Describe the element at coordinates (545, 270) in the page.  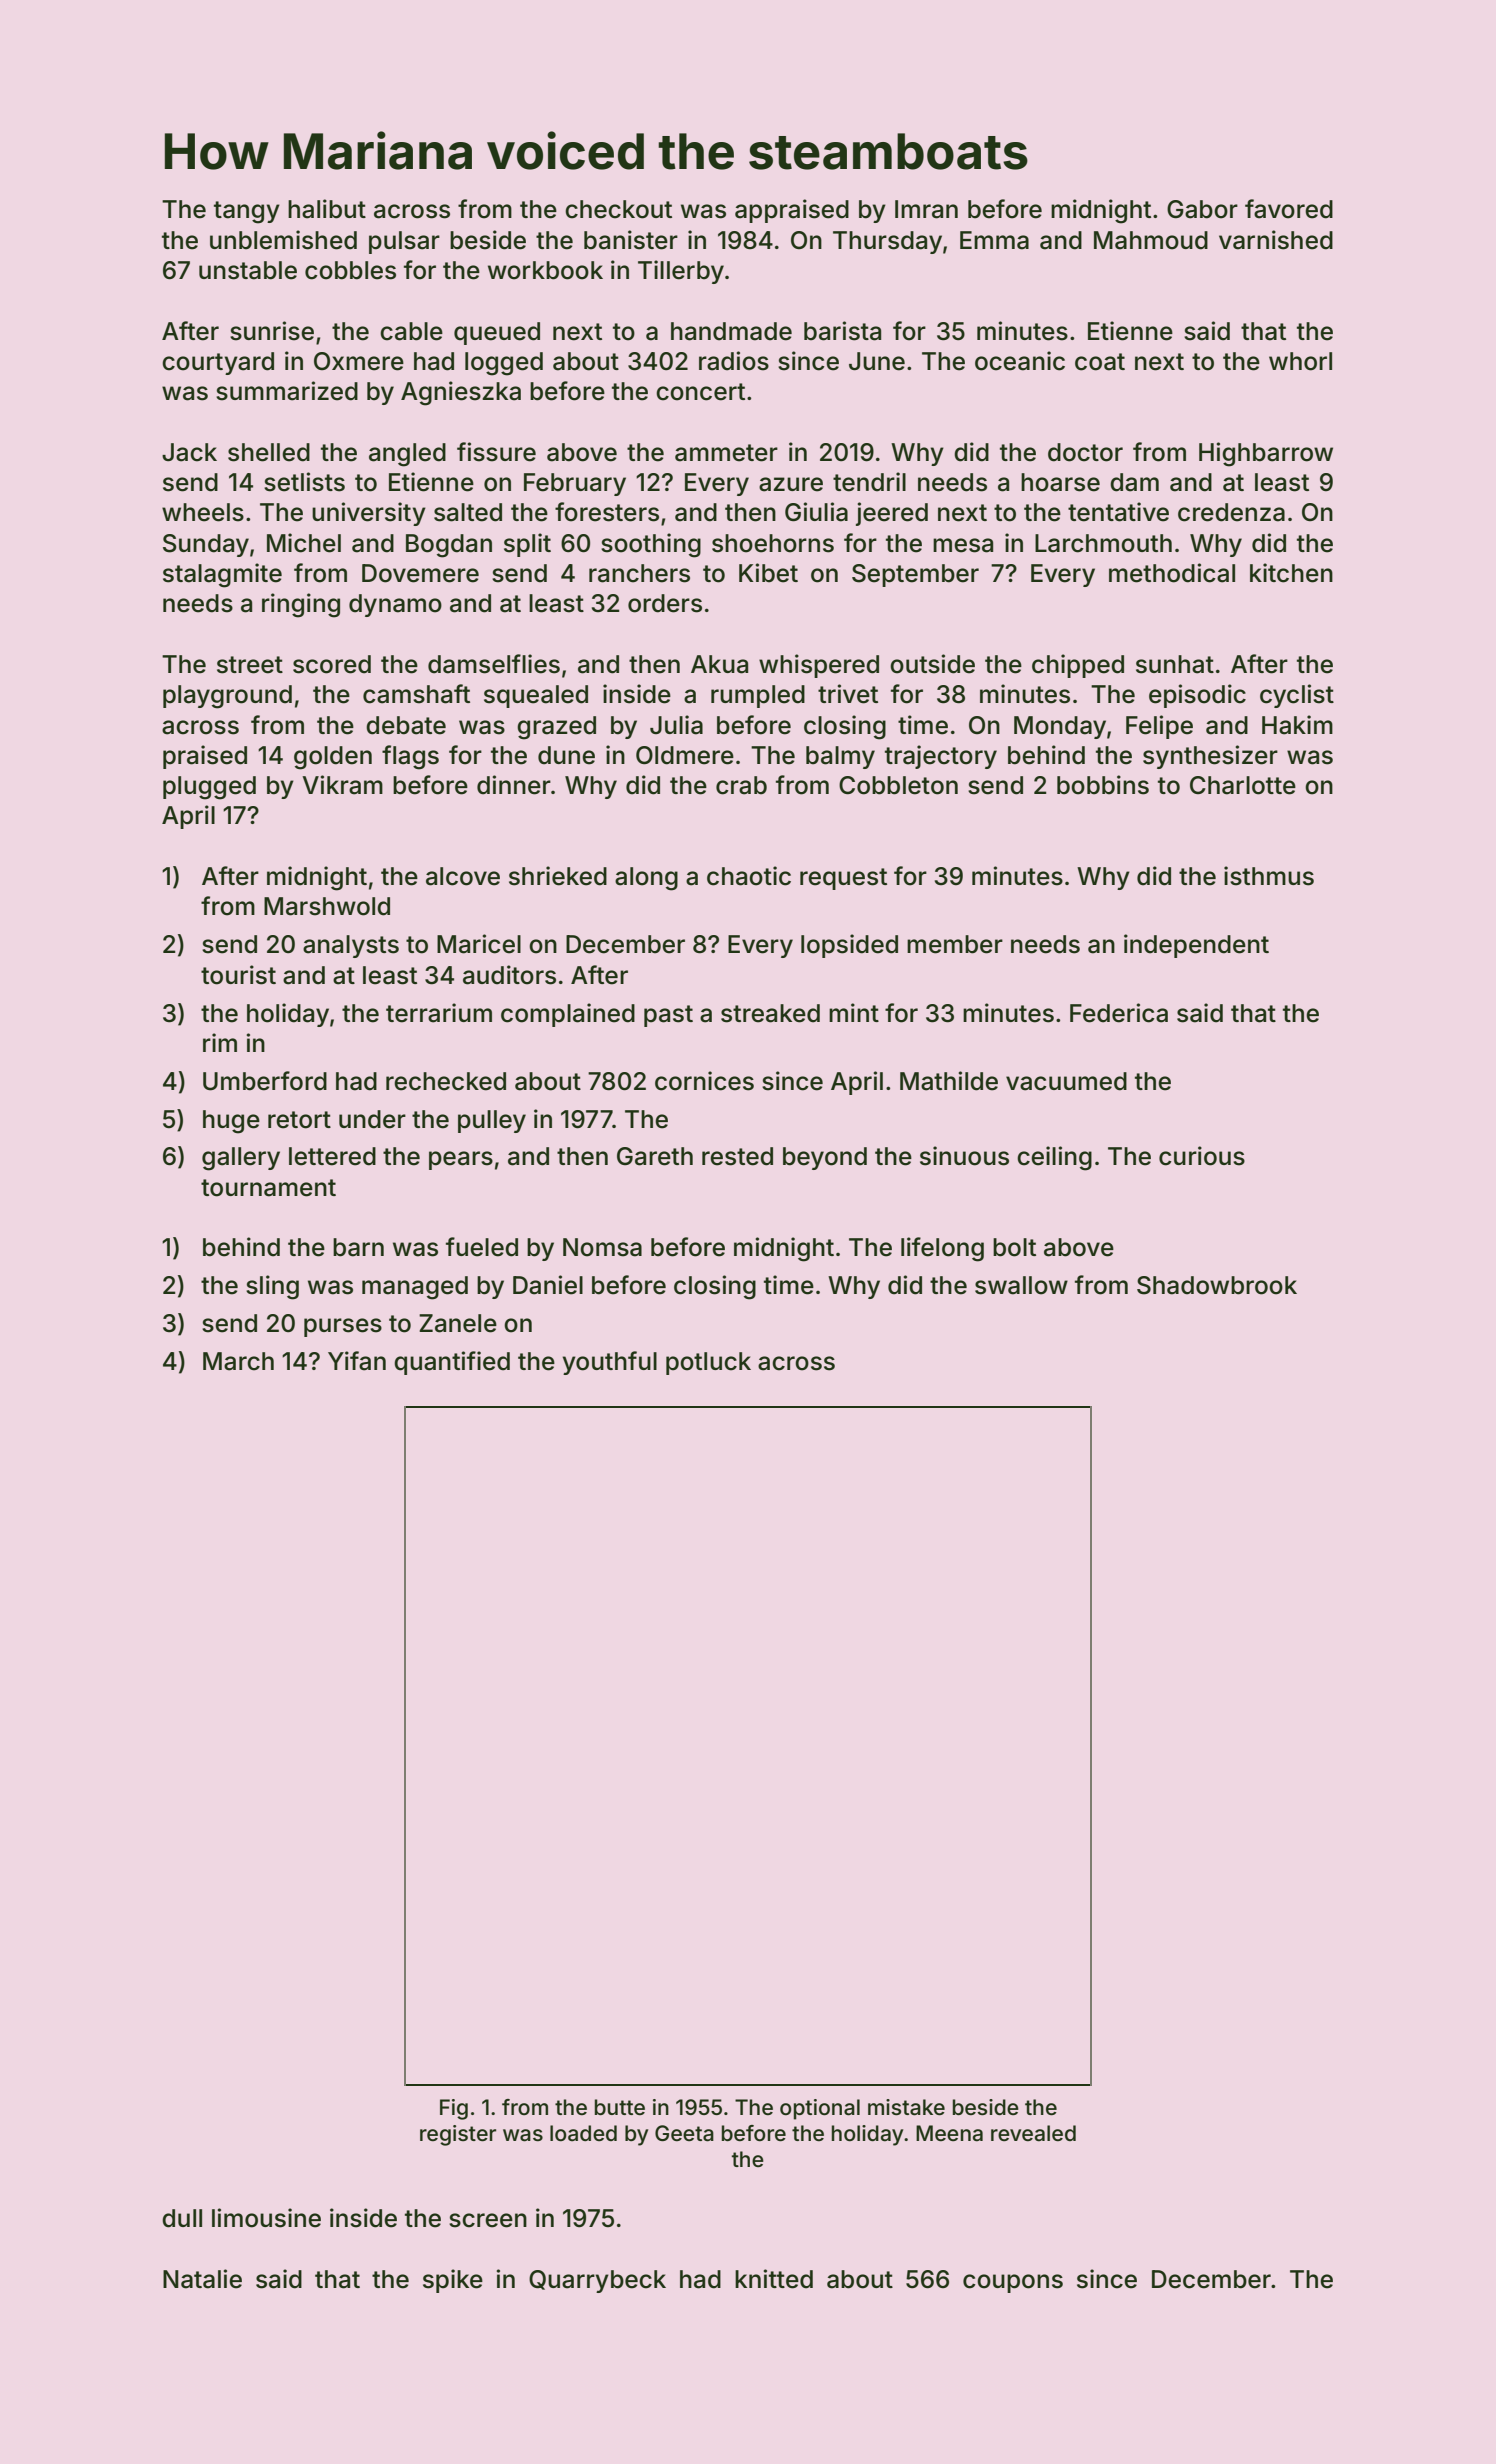
I see `workbook` at that location.
